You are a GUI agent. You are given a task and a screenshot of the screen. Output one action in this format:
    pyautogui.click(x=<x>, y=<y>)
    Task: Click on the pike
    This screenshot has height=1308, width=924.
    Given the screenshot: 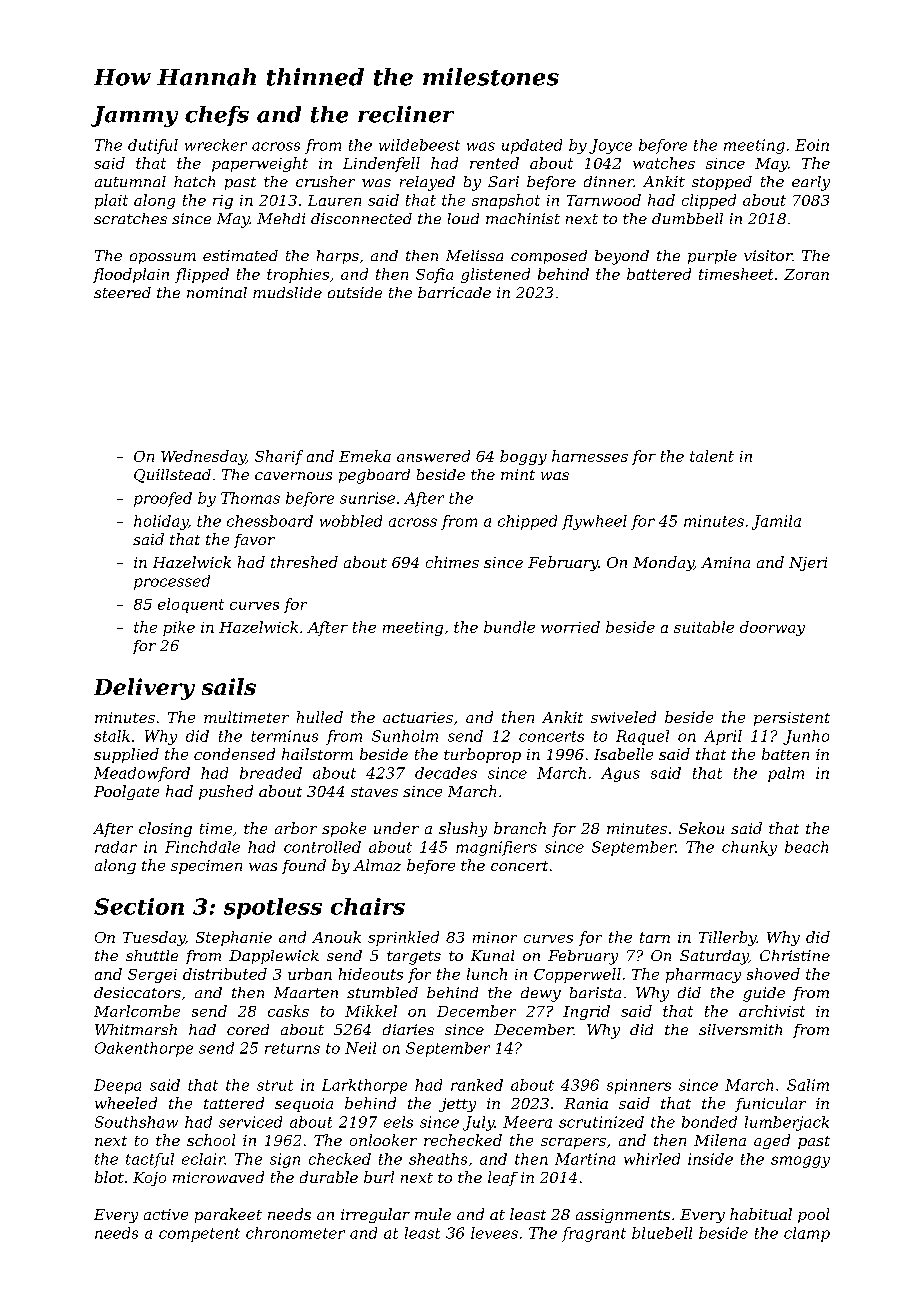 What is the action you would take?
    pyautogui.click(x=179, y=628)
